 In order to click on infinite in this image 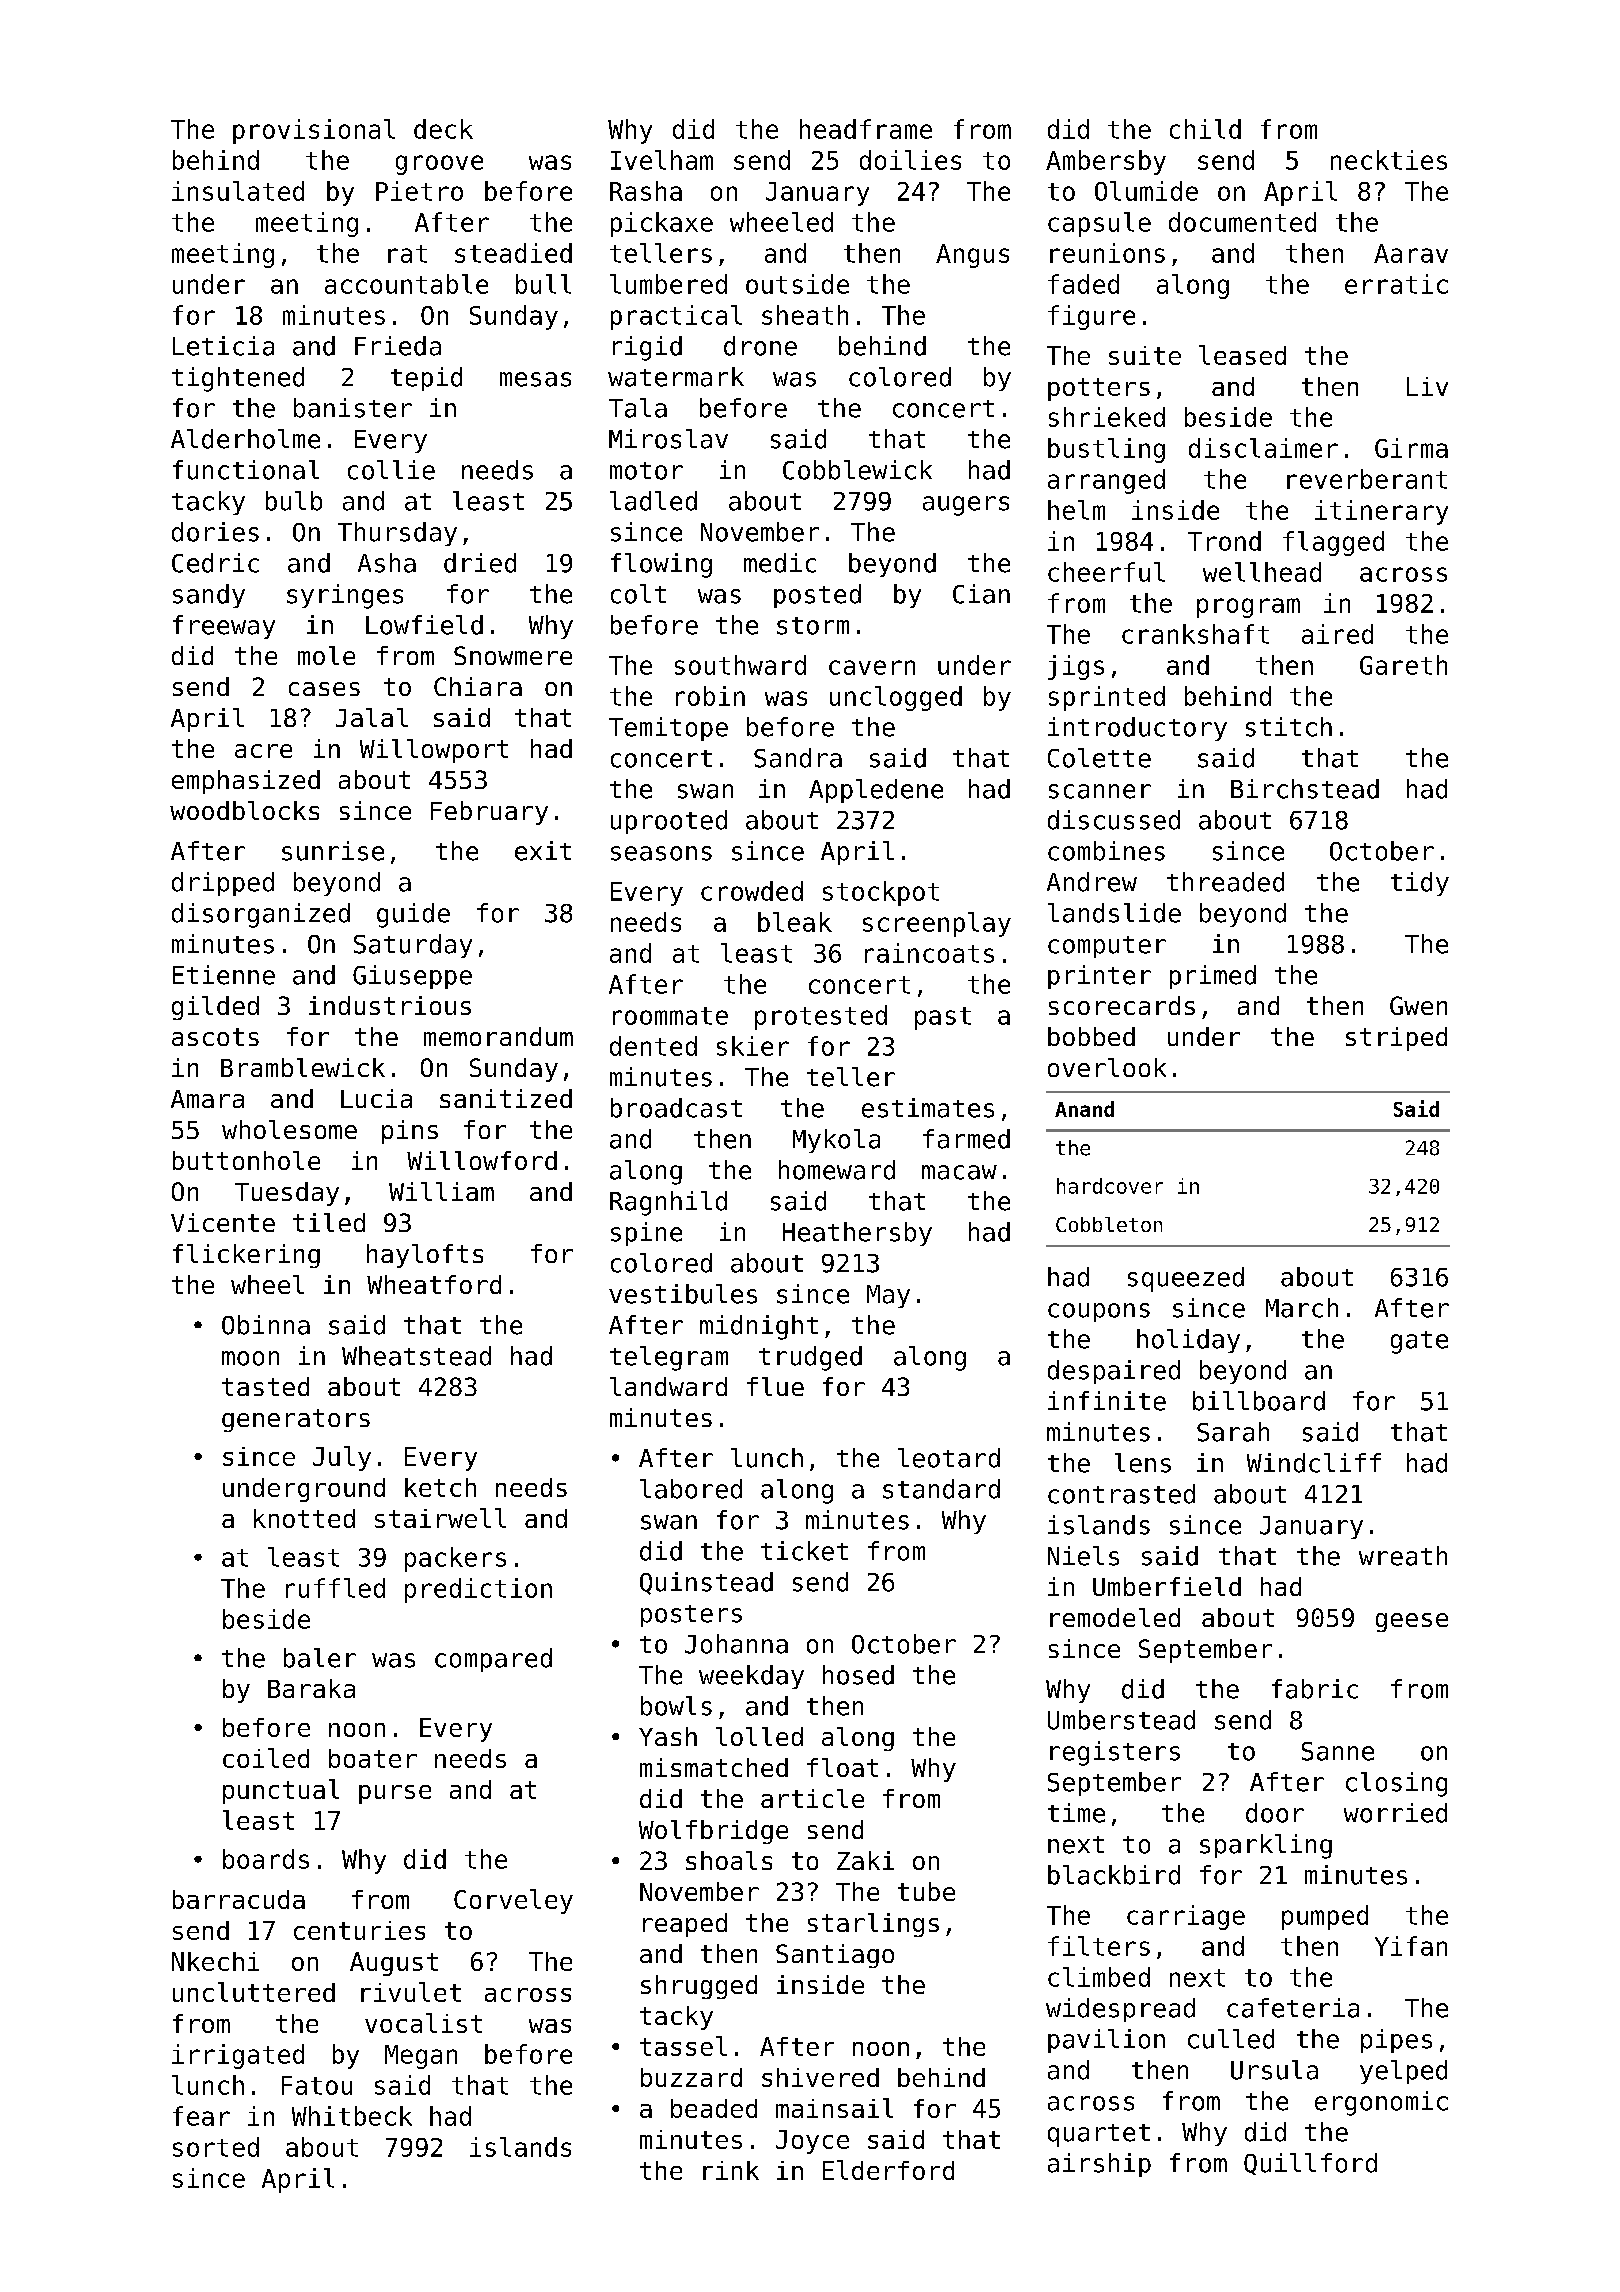, I will do `click(1107, 1401)`.
